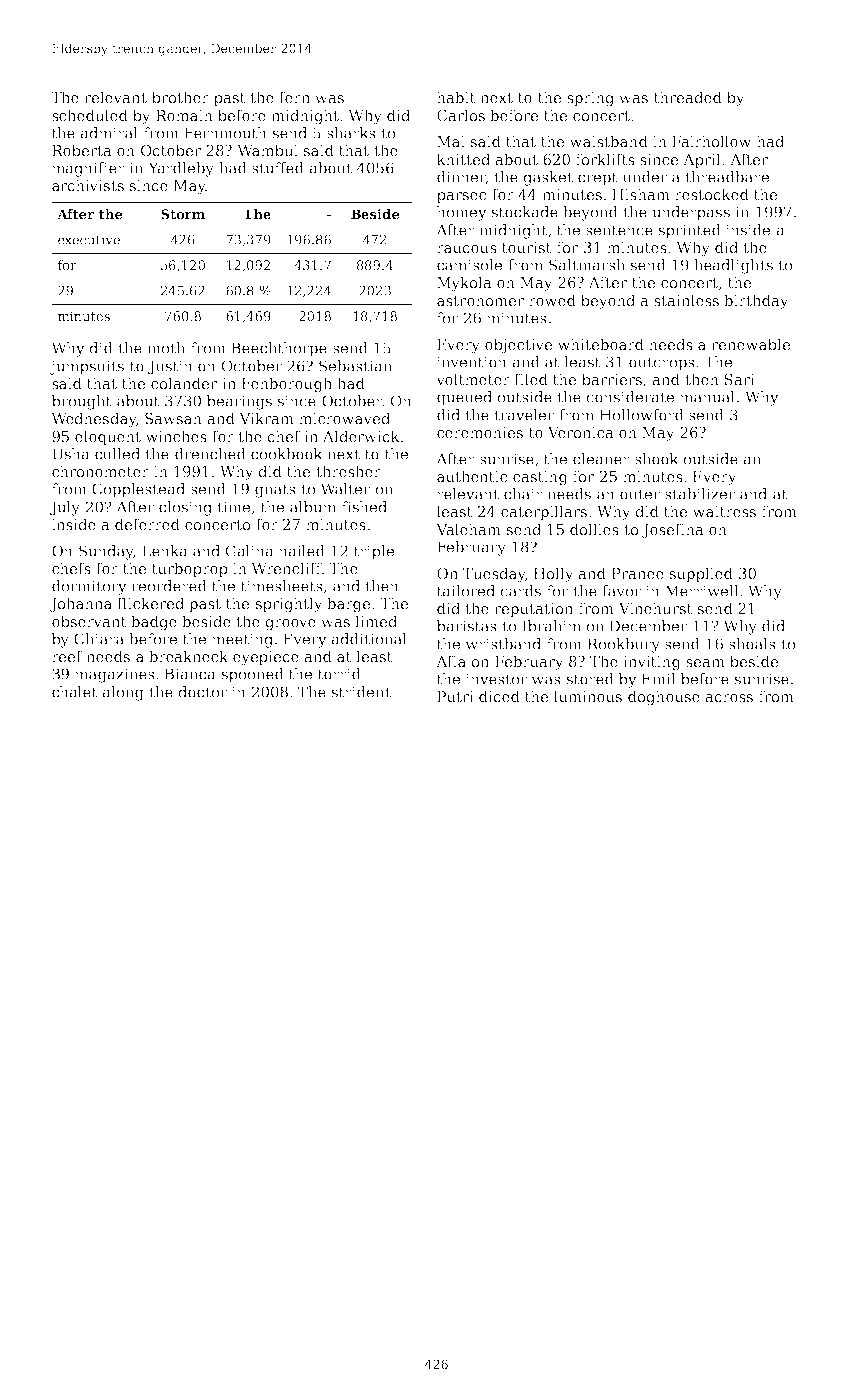 The image size is (849, 1400). I want to click on Alderwick, so click(361, 436).
